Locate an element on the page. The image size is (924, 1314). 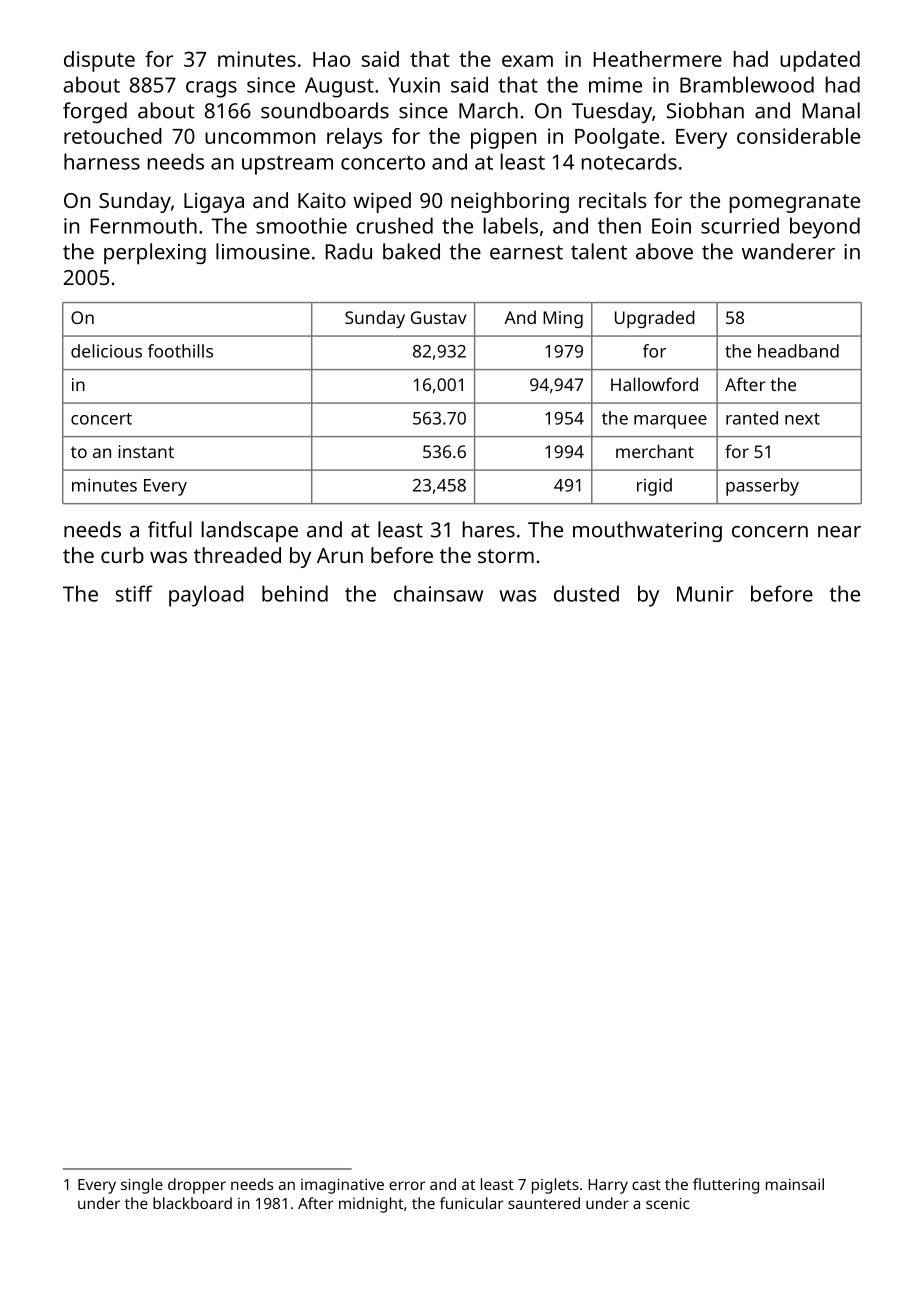
storm is located at coordinates (506, 556).
